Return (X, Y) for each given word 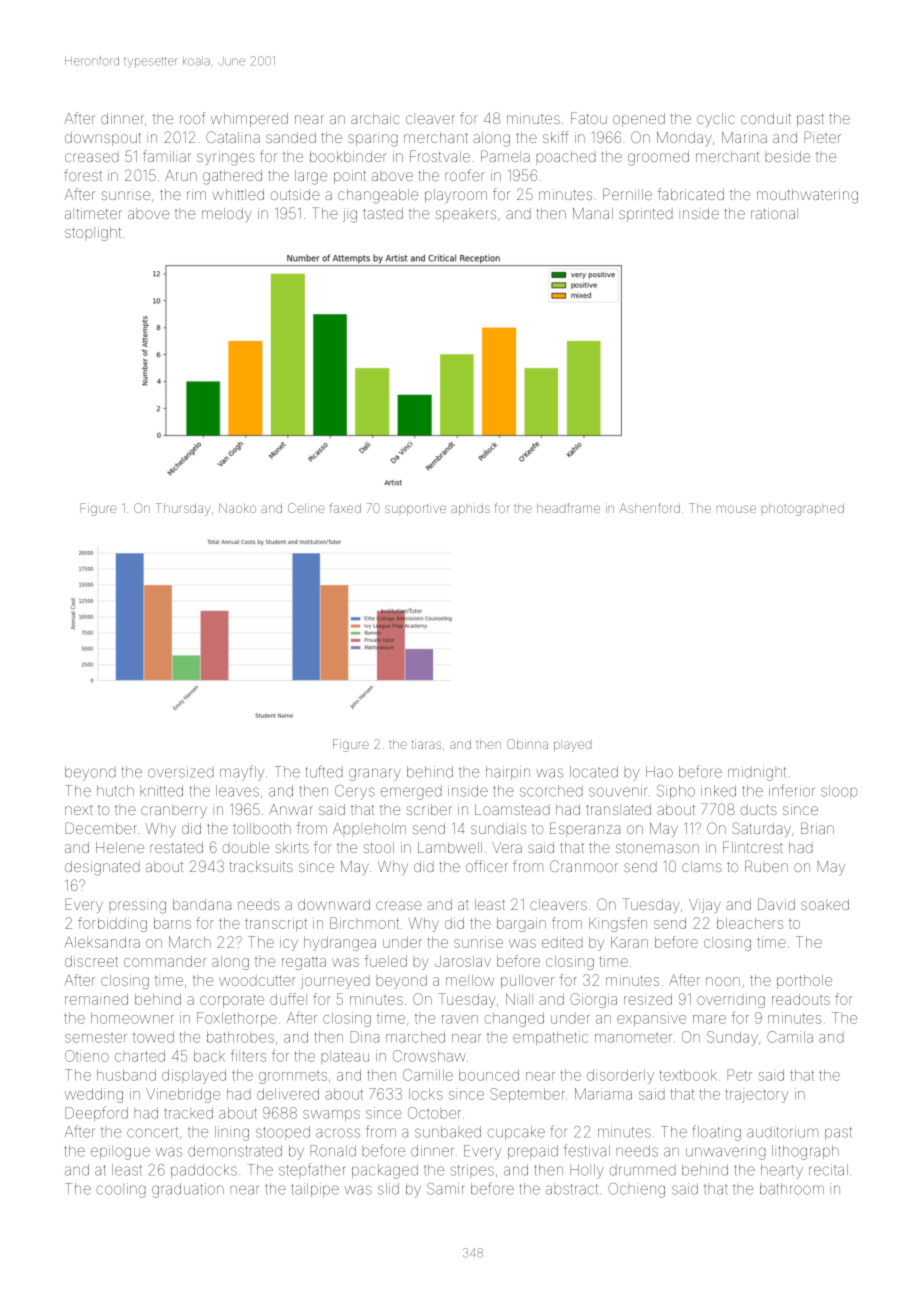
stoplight (93, 234)
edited (562, 942)
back (209, 1056)
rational (774, 213)
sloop (839, 792)
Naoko (237, 508)
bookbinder (348, 156)
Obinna (527, 744)
